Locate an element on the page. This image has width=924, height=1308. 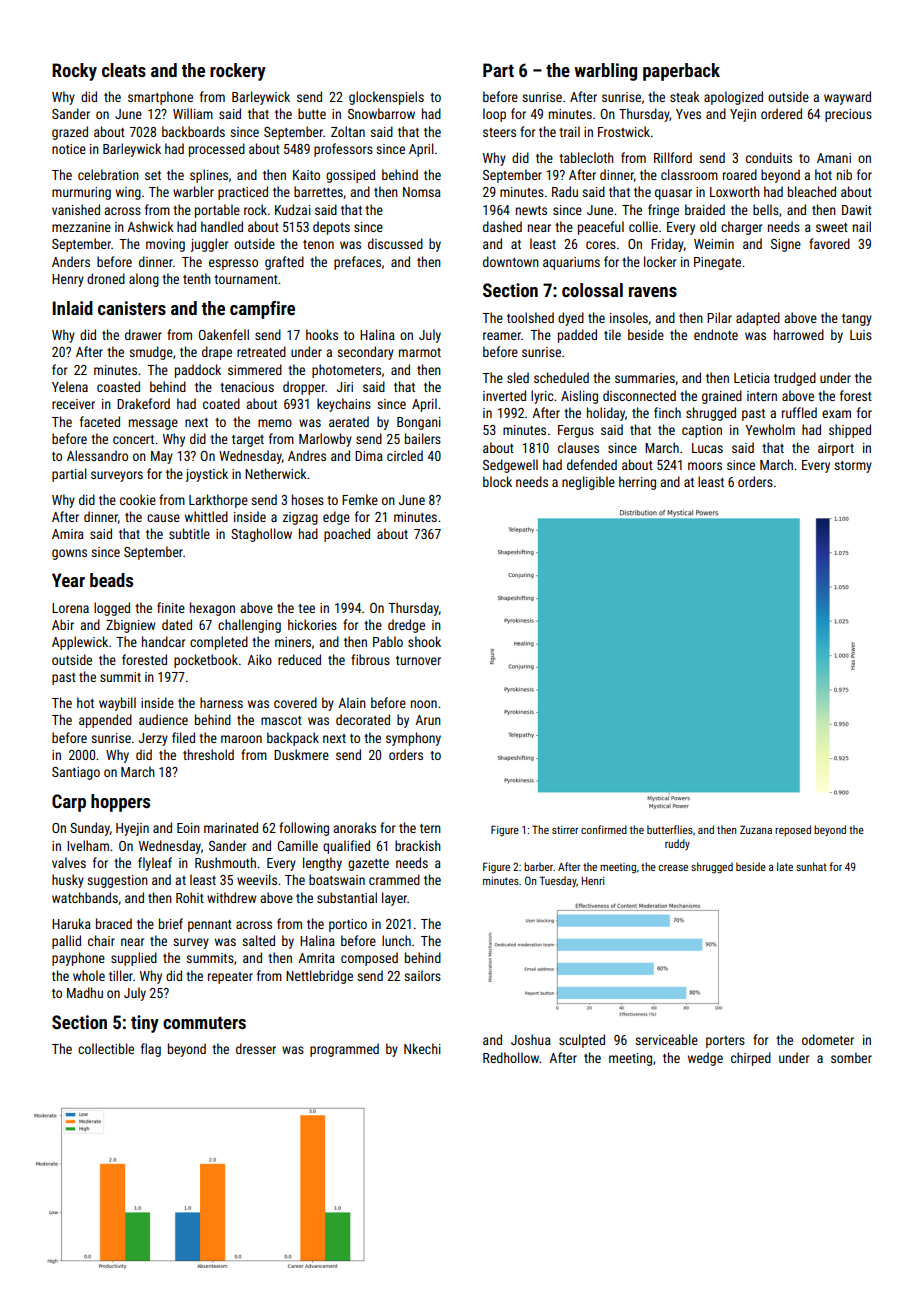
cleats is located at coordinates (124, 70).
